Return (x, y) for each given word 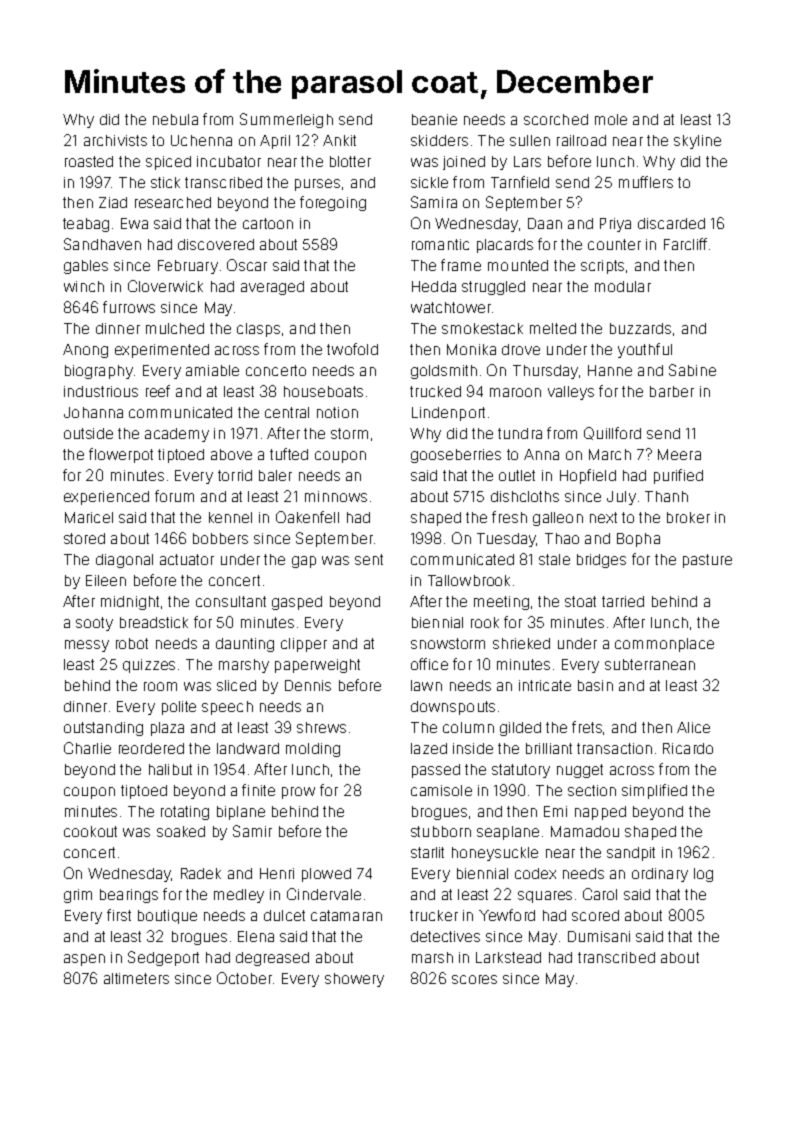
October (244, 978)
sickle (429, 182)
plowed (326, 875)
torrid (235, 475)
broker (688, 517)
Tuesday (506, 540)
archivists (115, 140)
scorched (556, 119)
